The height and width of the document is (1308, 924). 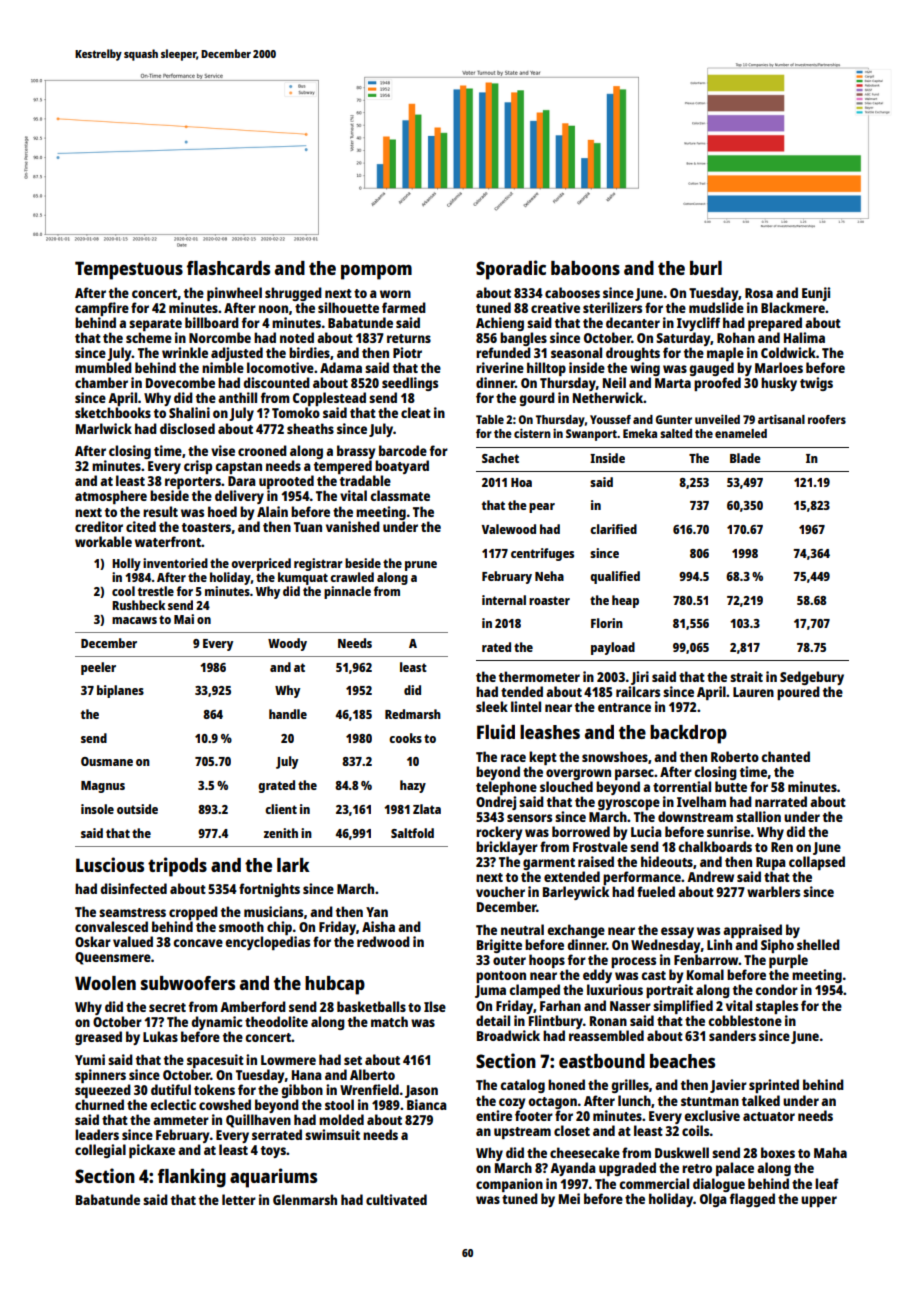 I want to click on hilltop, so click(x=546, y=369).
